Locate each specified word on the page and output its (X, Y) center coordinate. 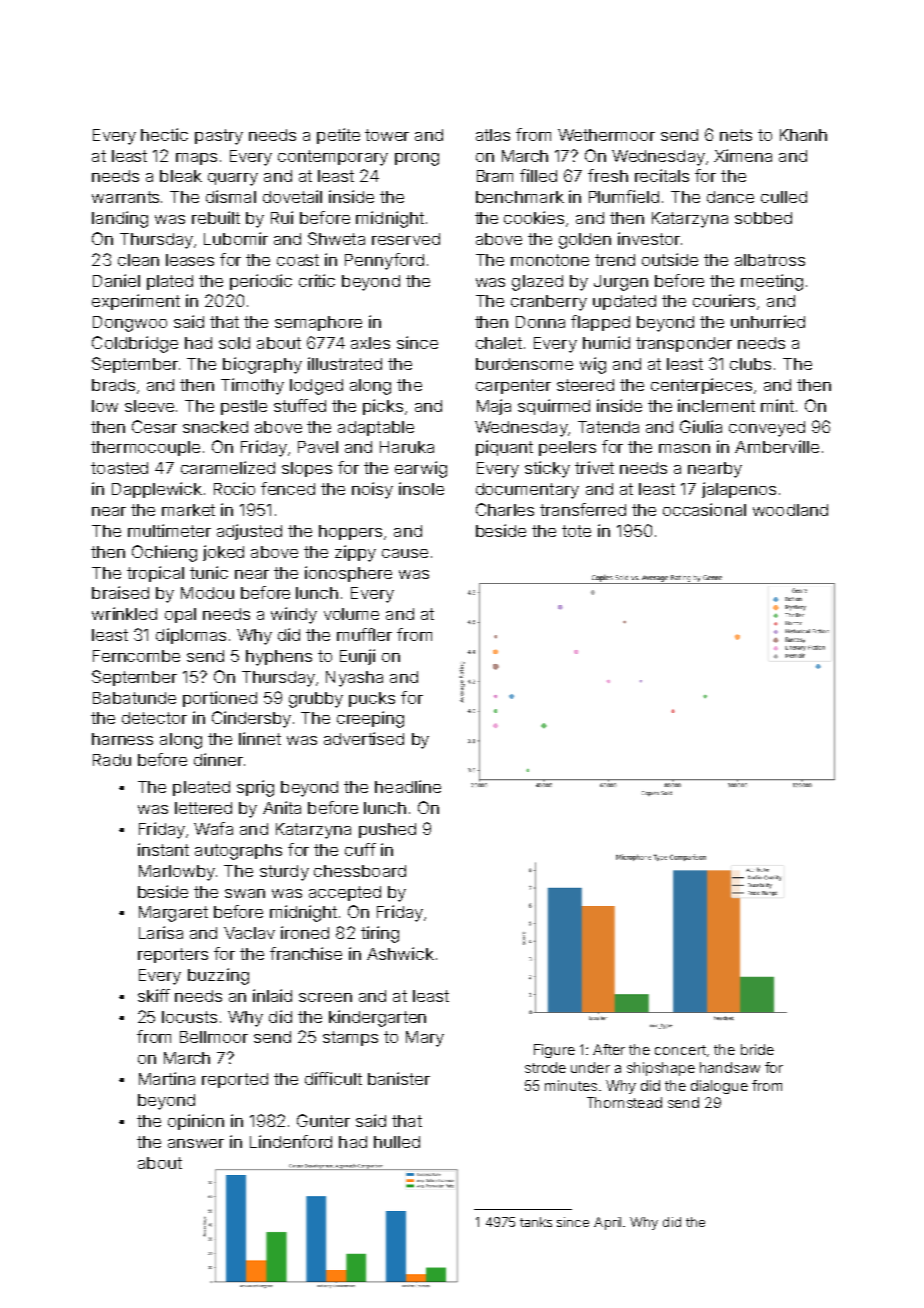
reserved (406, 239)
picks (383, 407)
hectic (164, 134)
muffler (364, 634)
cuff (360, 849)
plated (170, 282)
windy (294, 615)
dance (730, 197)
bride (757, 1049)
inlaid (272, 995)
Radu (112, 760)
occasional (704, 509)
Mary (425, 1039)
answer (196, 1143)
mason (684, 448)
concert (680, 1050)
